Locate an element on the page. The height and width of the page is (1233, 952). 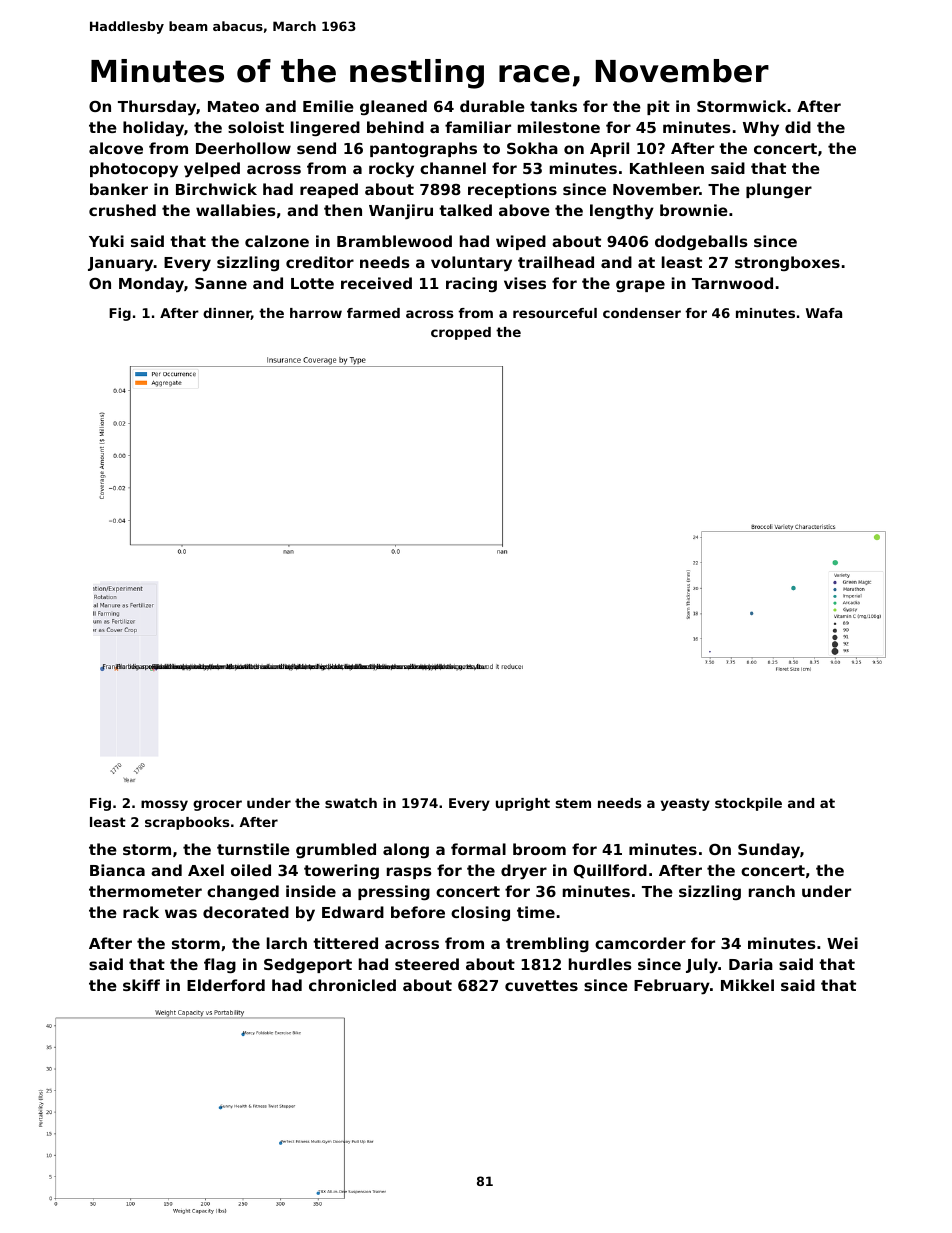
tanks is located at coordinates (553, 106).
